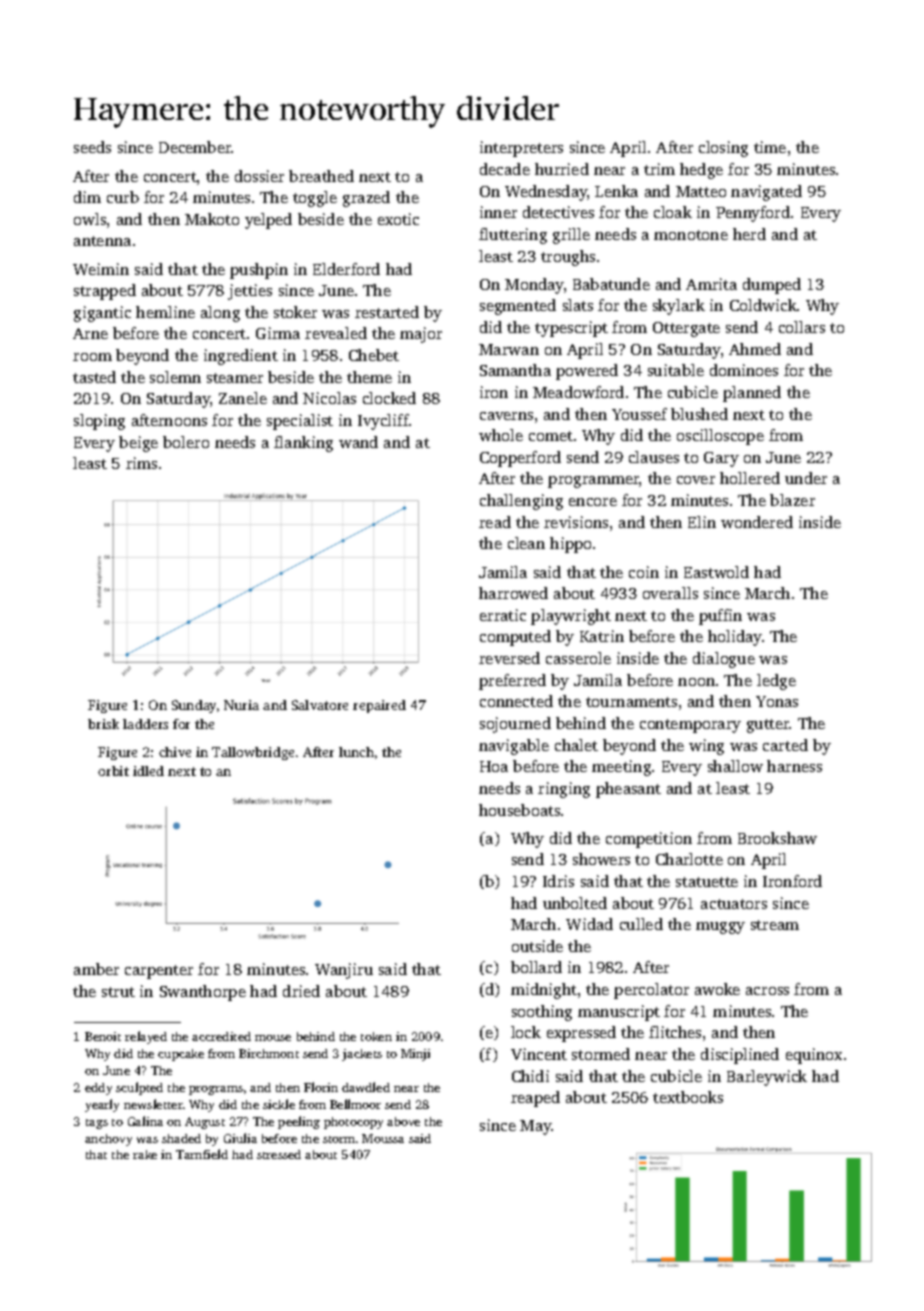 This image has width=924, height=1311. What do you see at coordinates (571, 236) in the image?
I see `grille` at bounding box center [571, 236].
